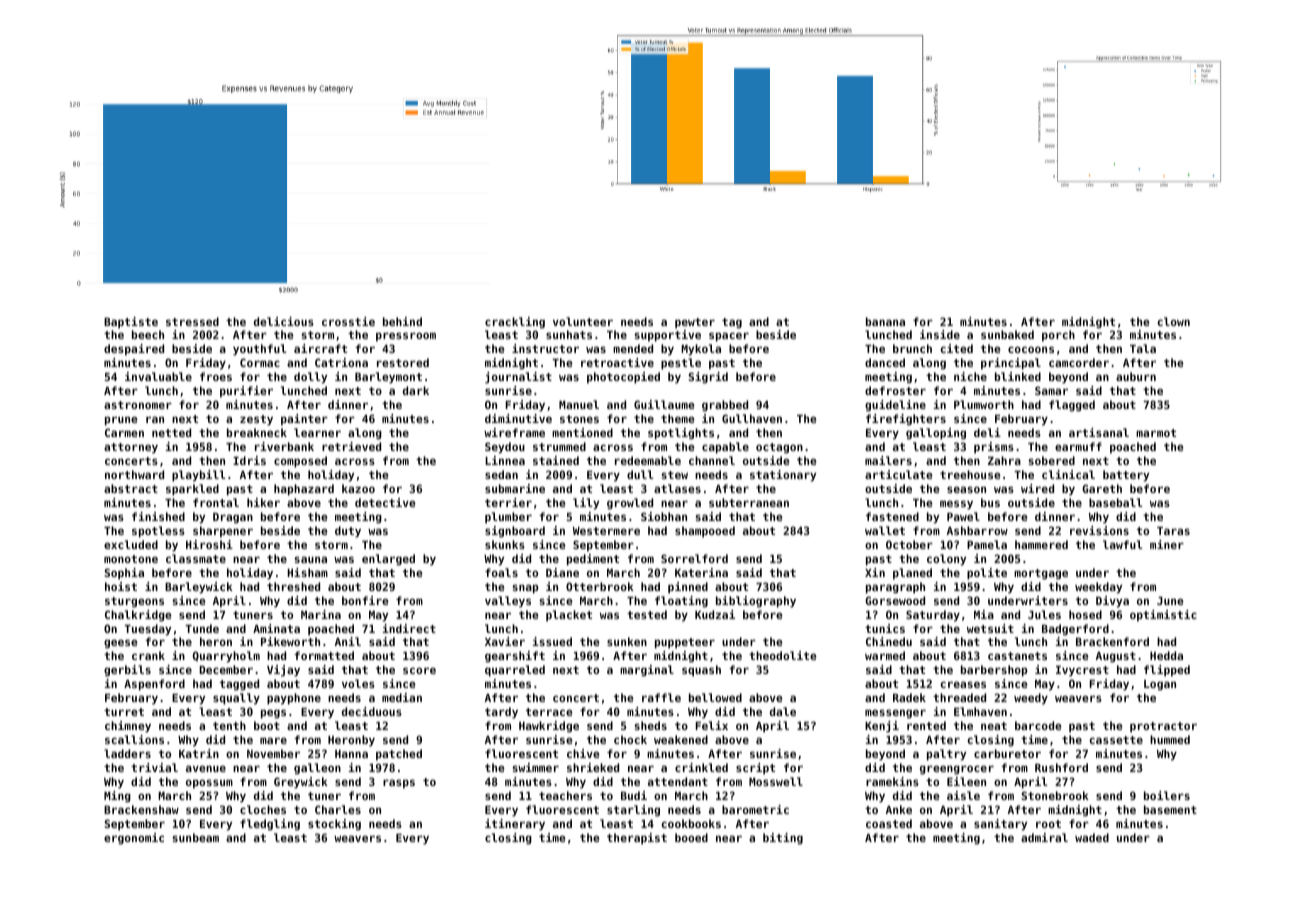 This image has height=924, width=1308. Describe the element at coordinates (301, 783) in the image. I see `Greywick` at that location.
